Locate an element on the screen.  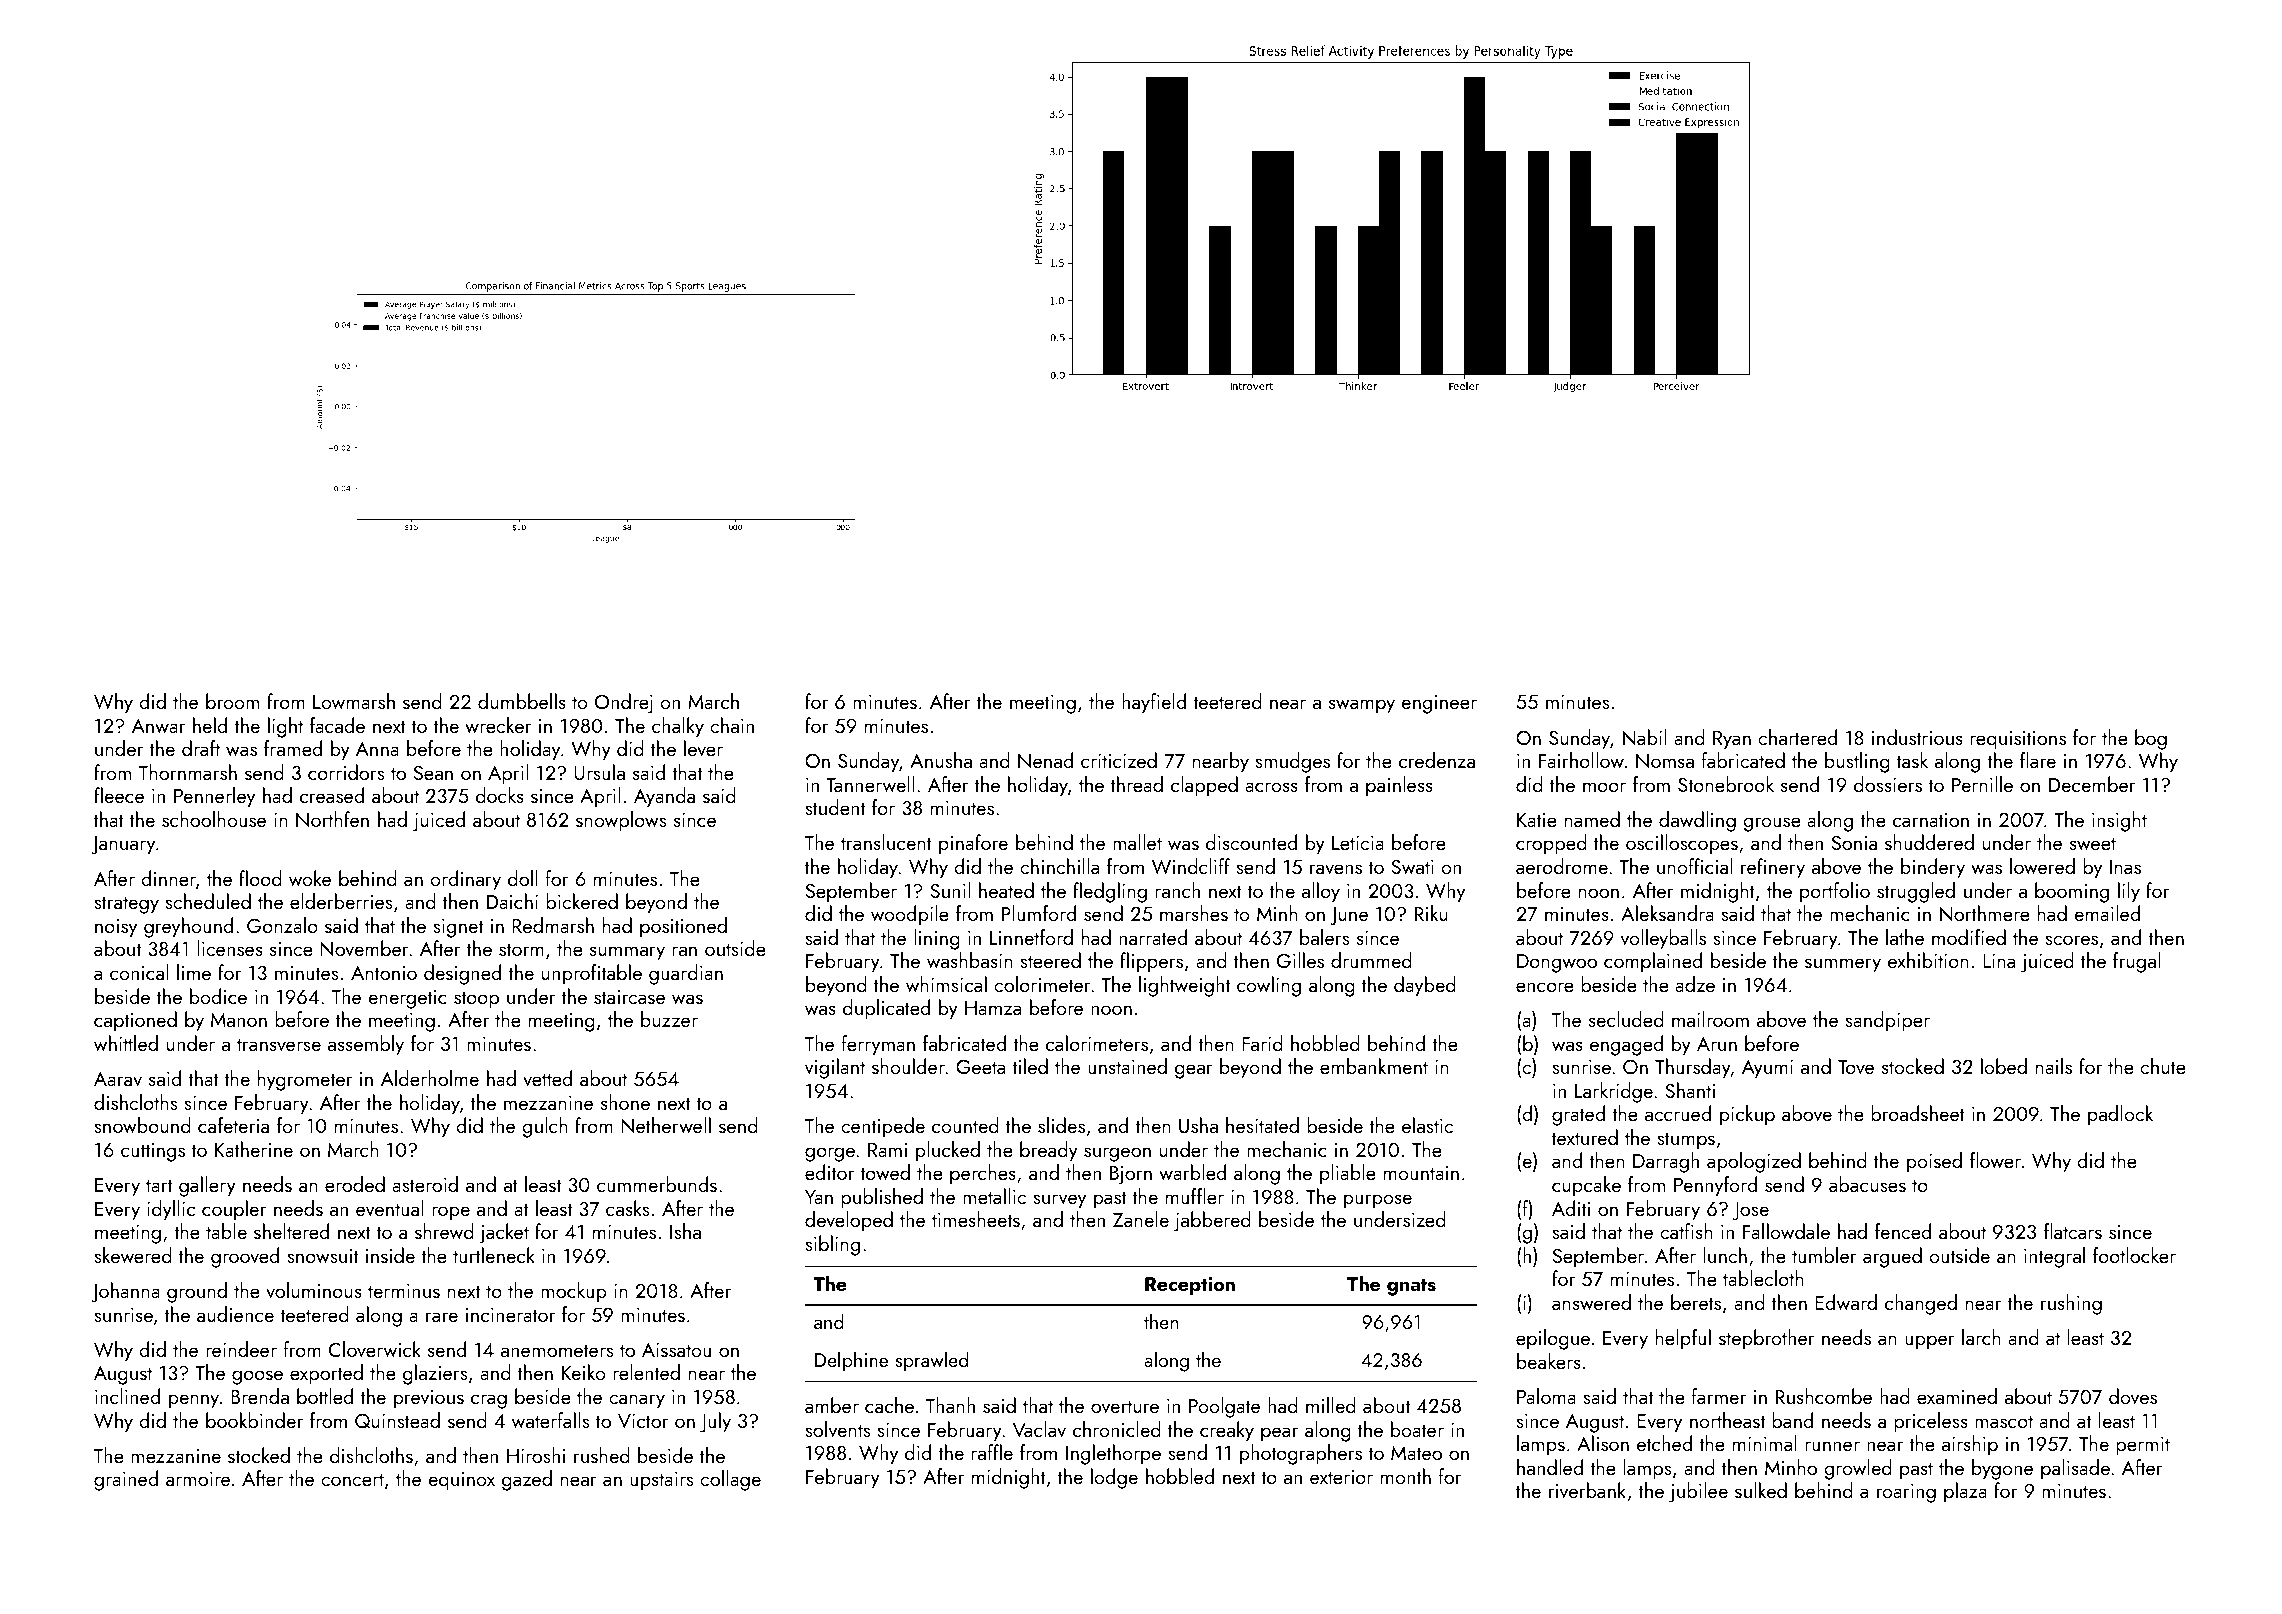
hesitated is located at coordinates (1262, 1125).
